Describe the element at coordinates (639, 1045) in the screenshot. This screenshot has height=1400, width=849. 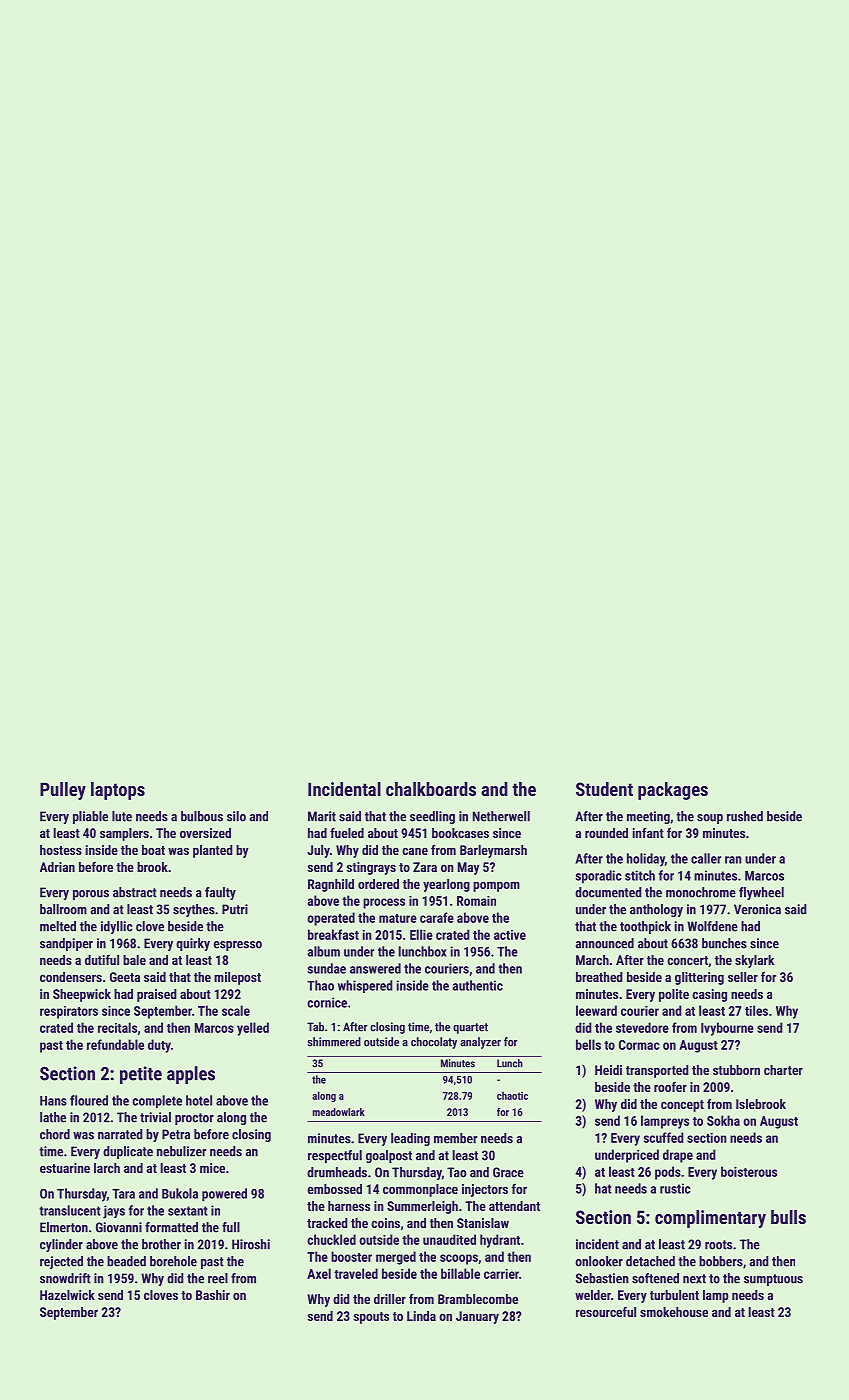
I see `Cormac` at that location.
